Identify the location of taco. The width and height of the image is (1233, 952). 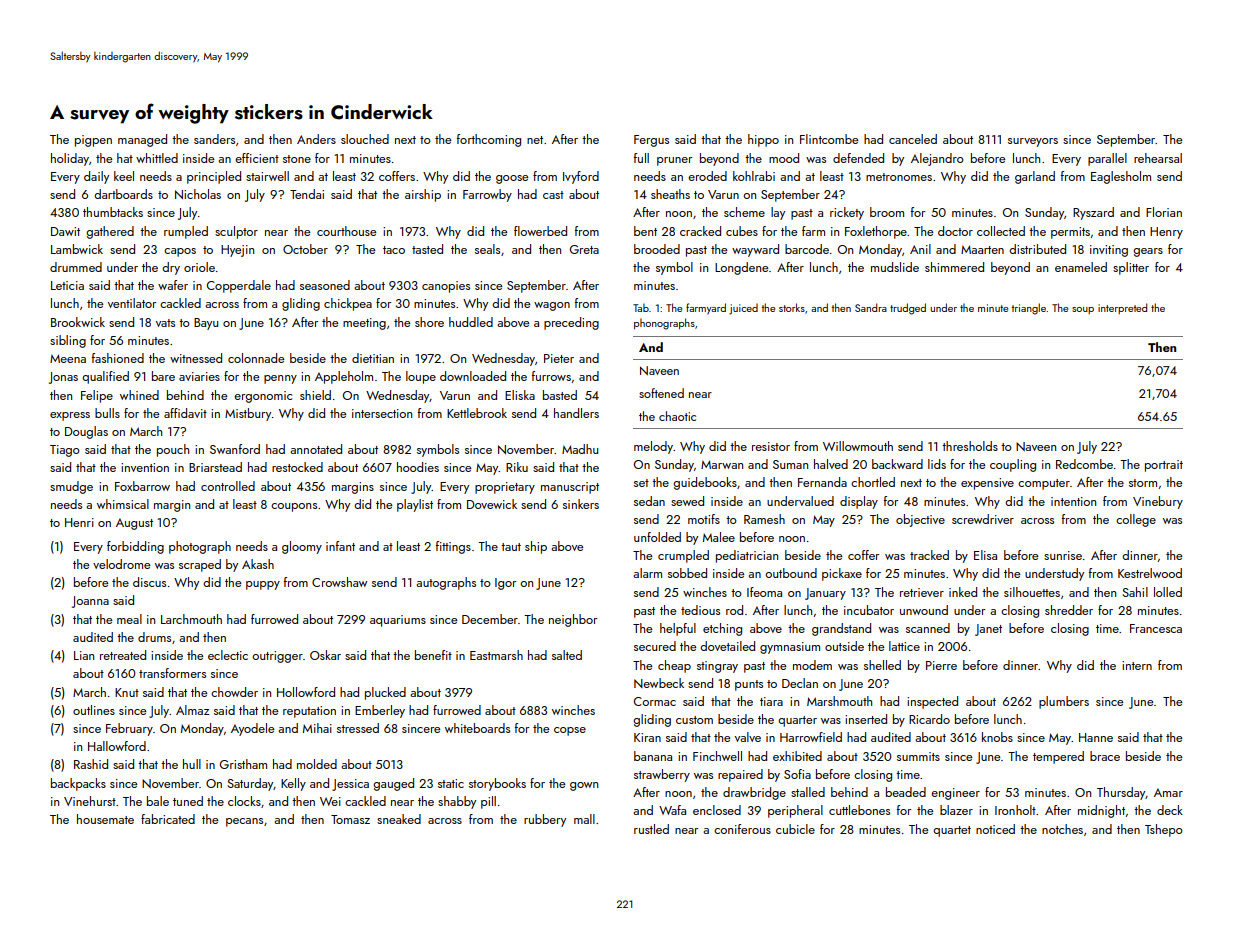
(394, 250).
